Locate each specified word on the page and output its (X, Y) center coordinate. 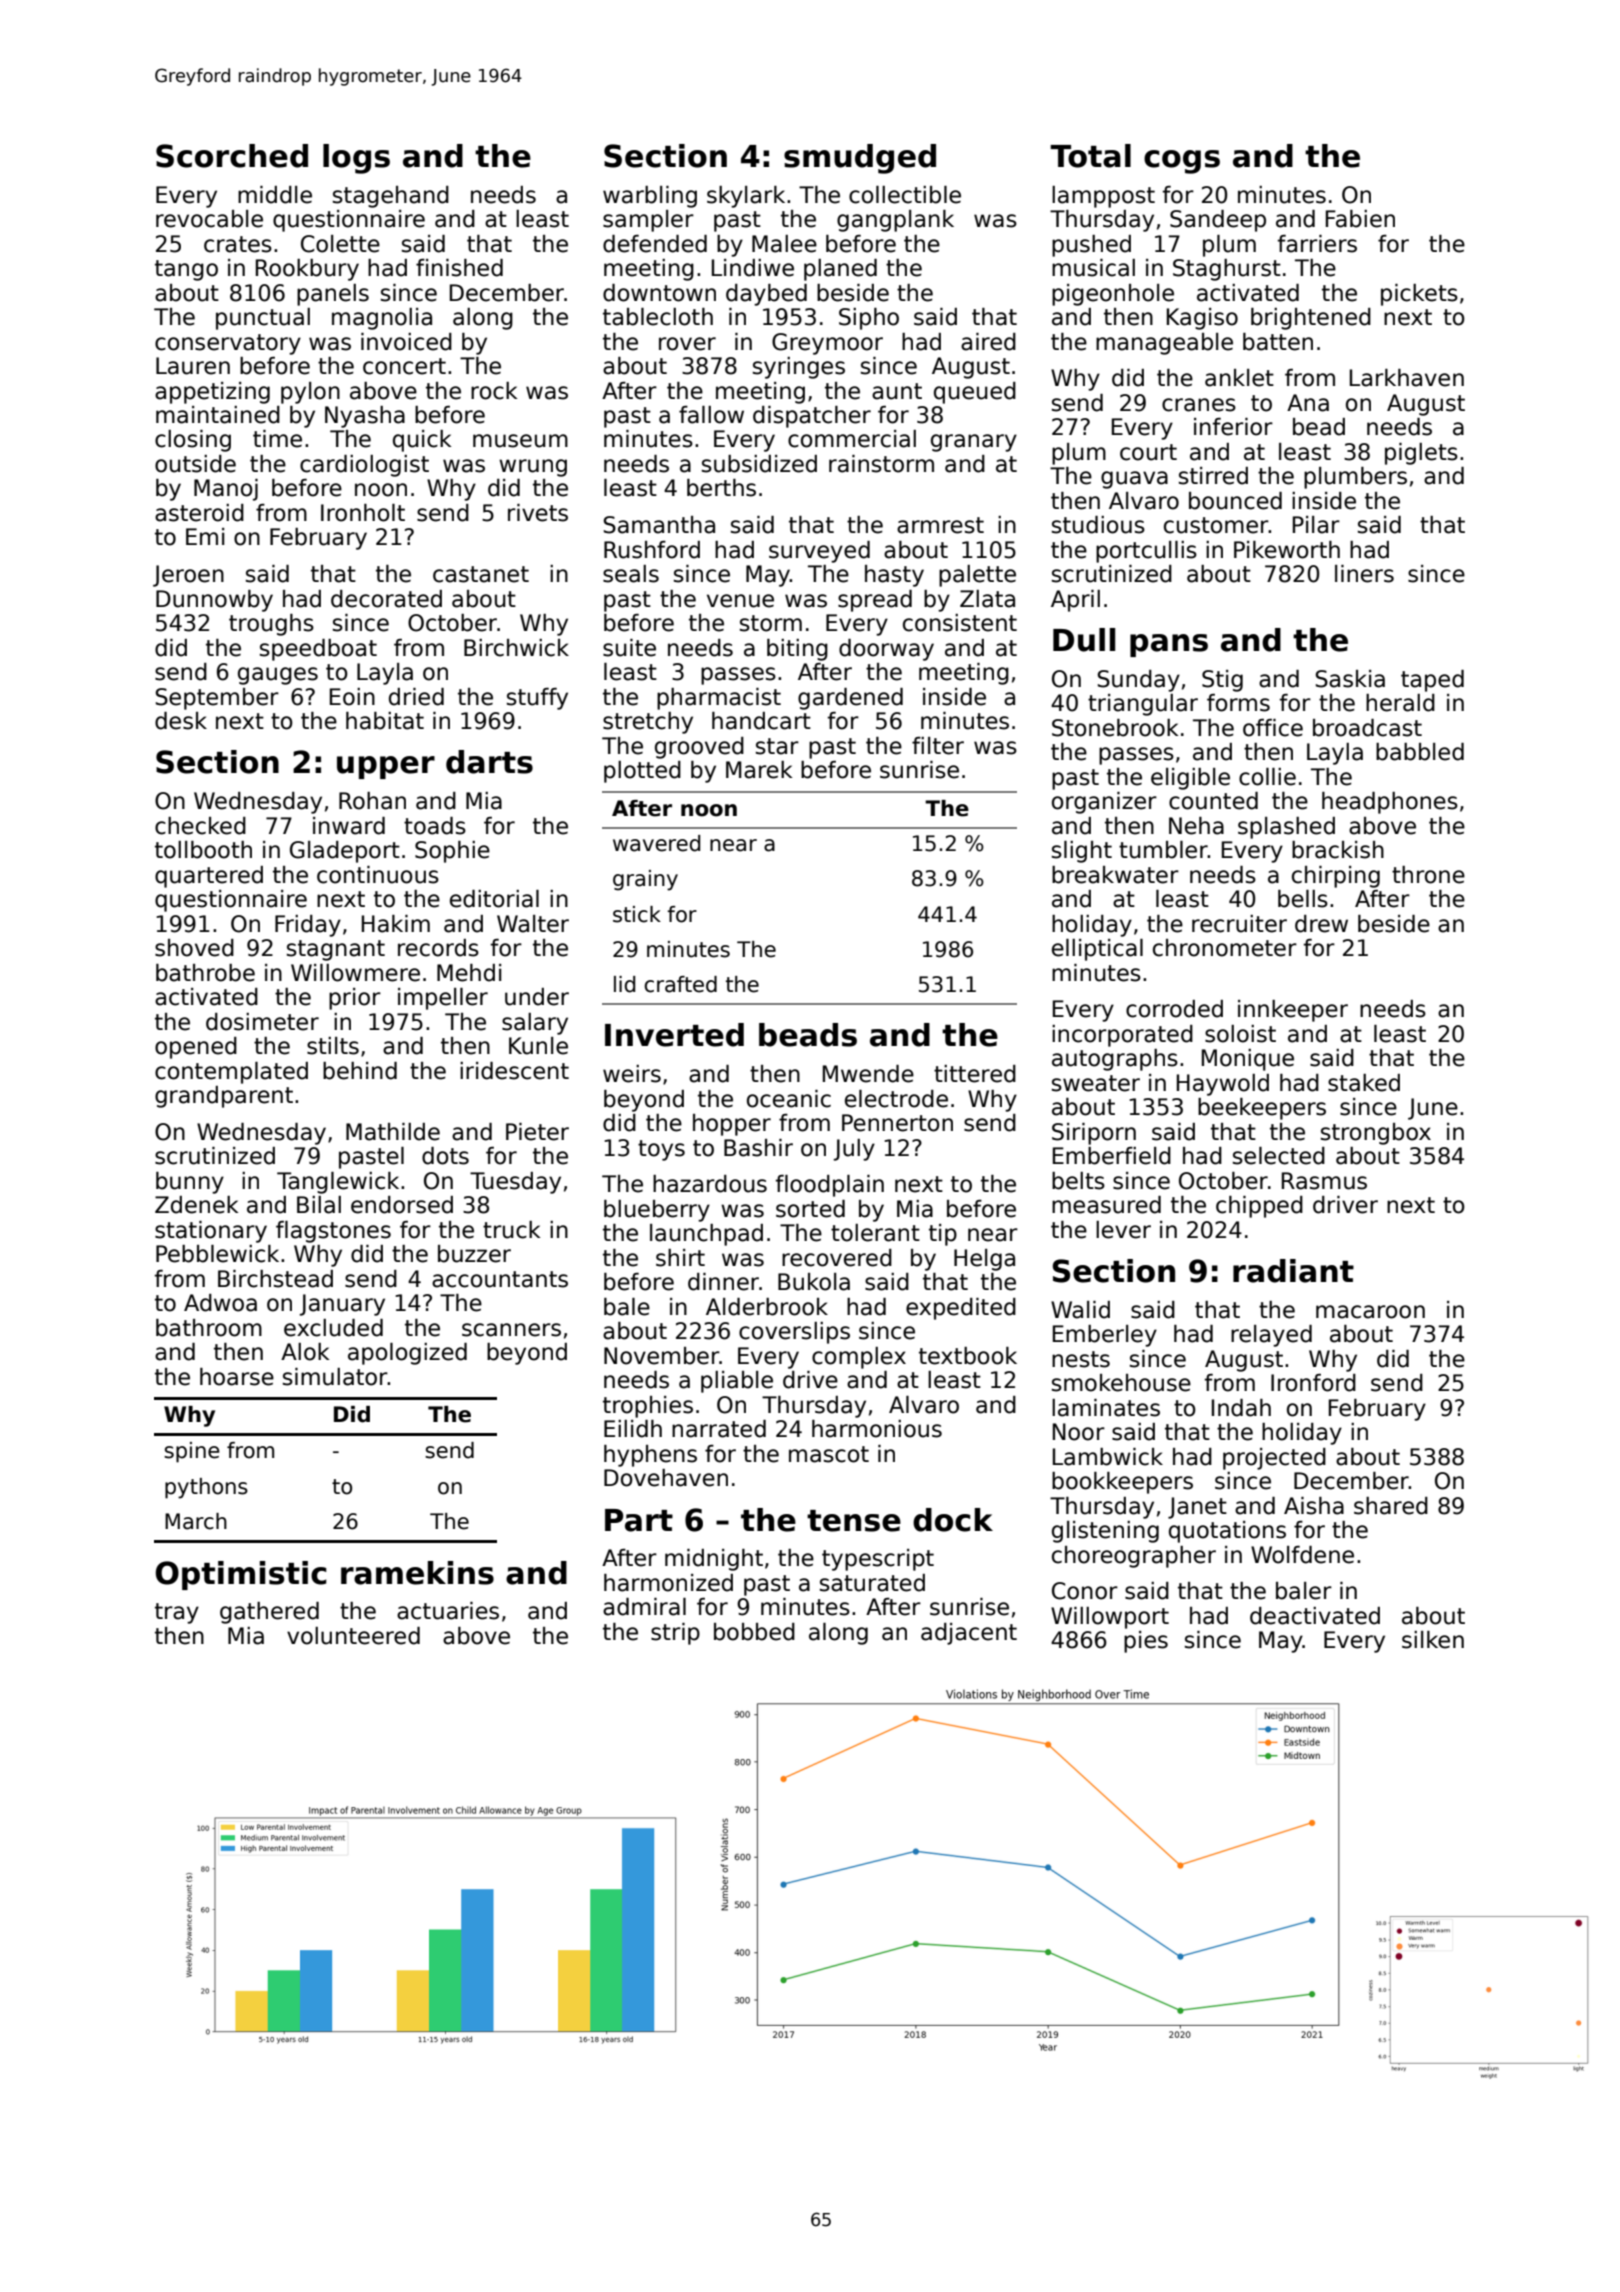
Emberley (1105, 1336)
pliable (737, 1382)
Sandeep (1218, 221)
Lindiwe (753, 268)
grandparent (224, 1097)
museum (520, 441)
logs (356, 159)
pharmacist (719, 699)
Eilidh (633, 1429)
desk (181, 721)
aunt (897, 391)
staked (1364, 1083)
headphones (1390, 803)
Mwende (868, 1074)
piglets (1421, 454)
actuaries (448, 1611)
